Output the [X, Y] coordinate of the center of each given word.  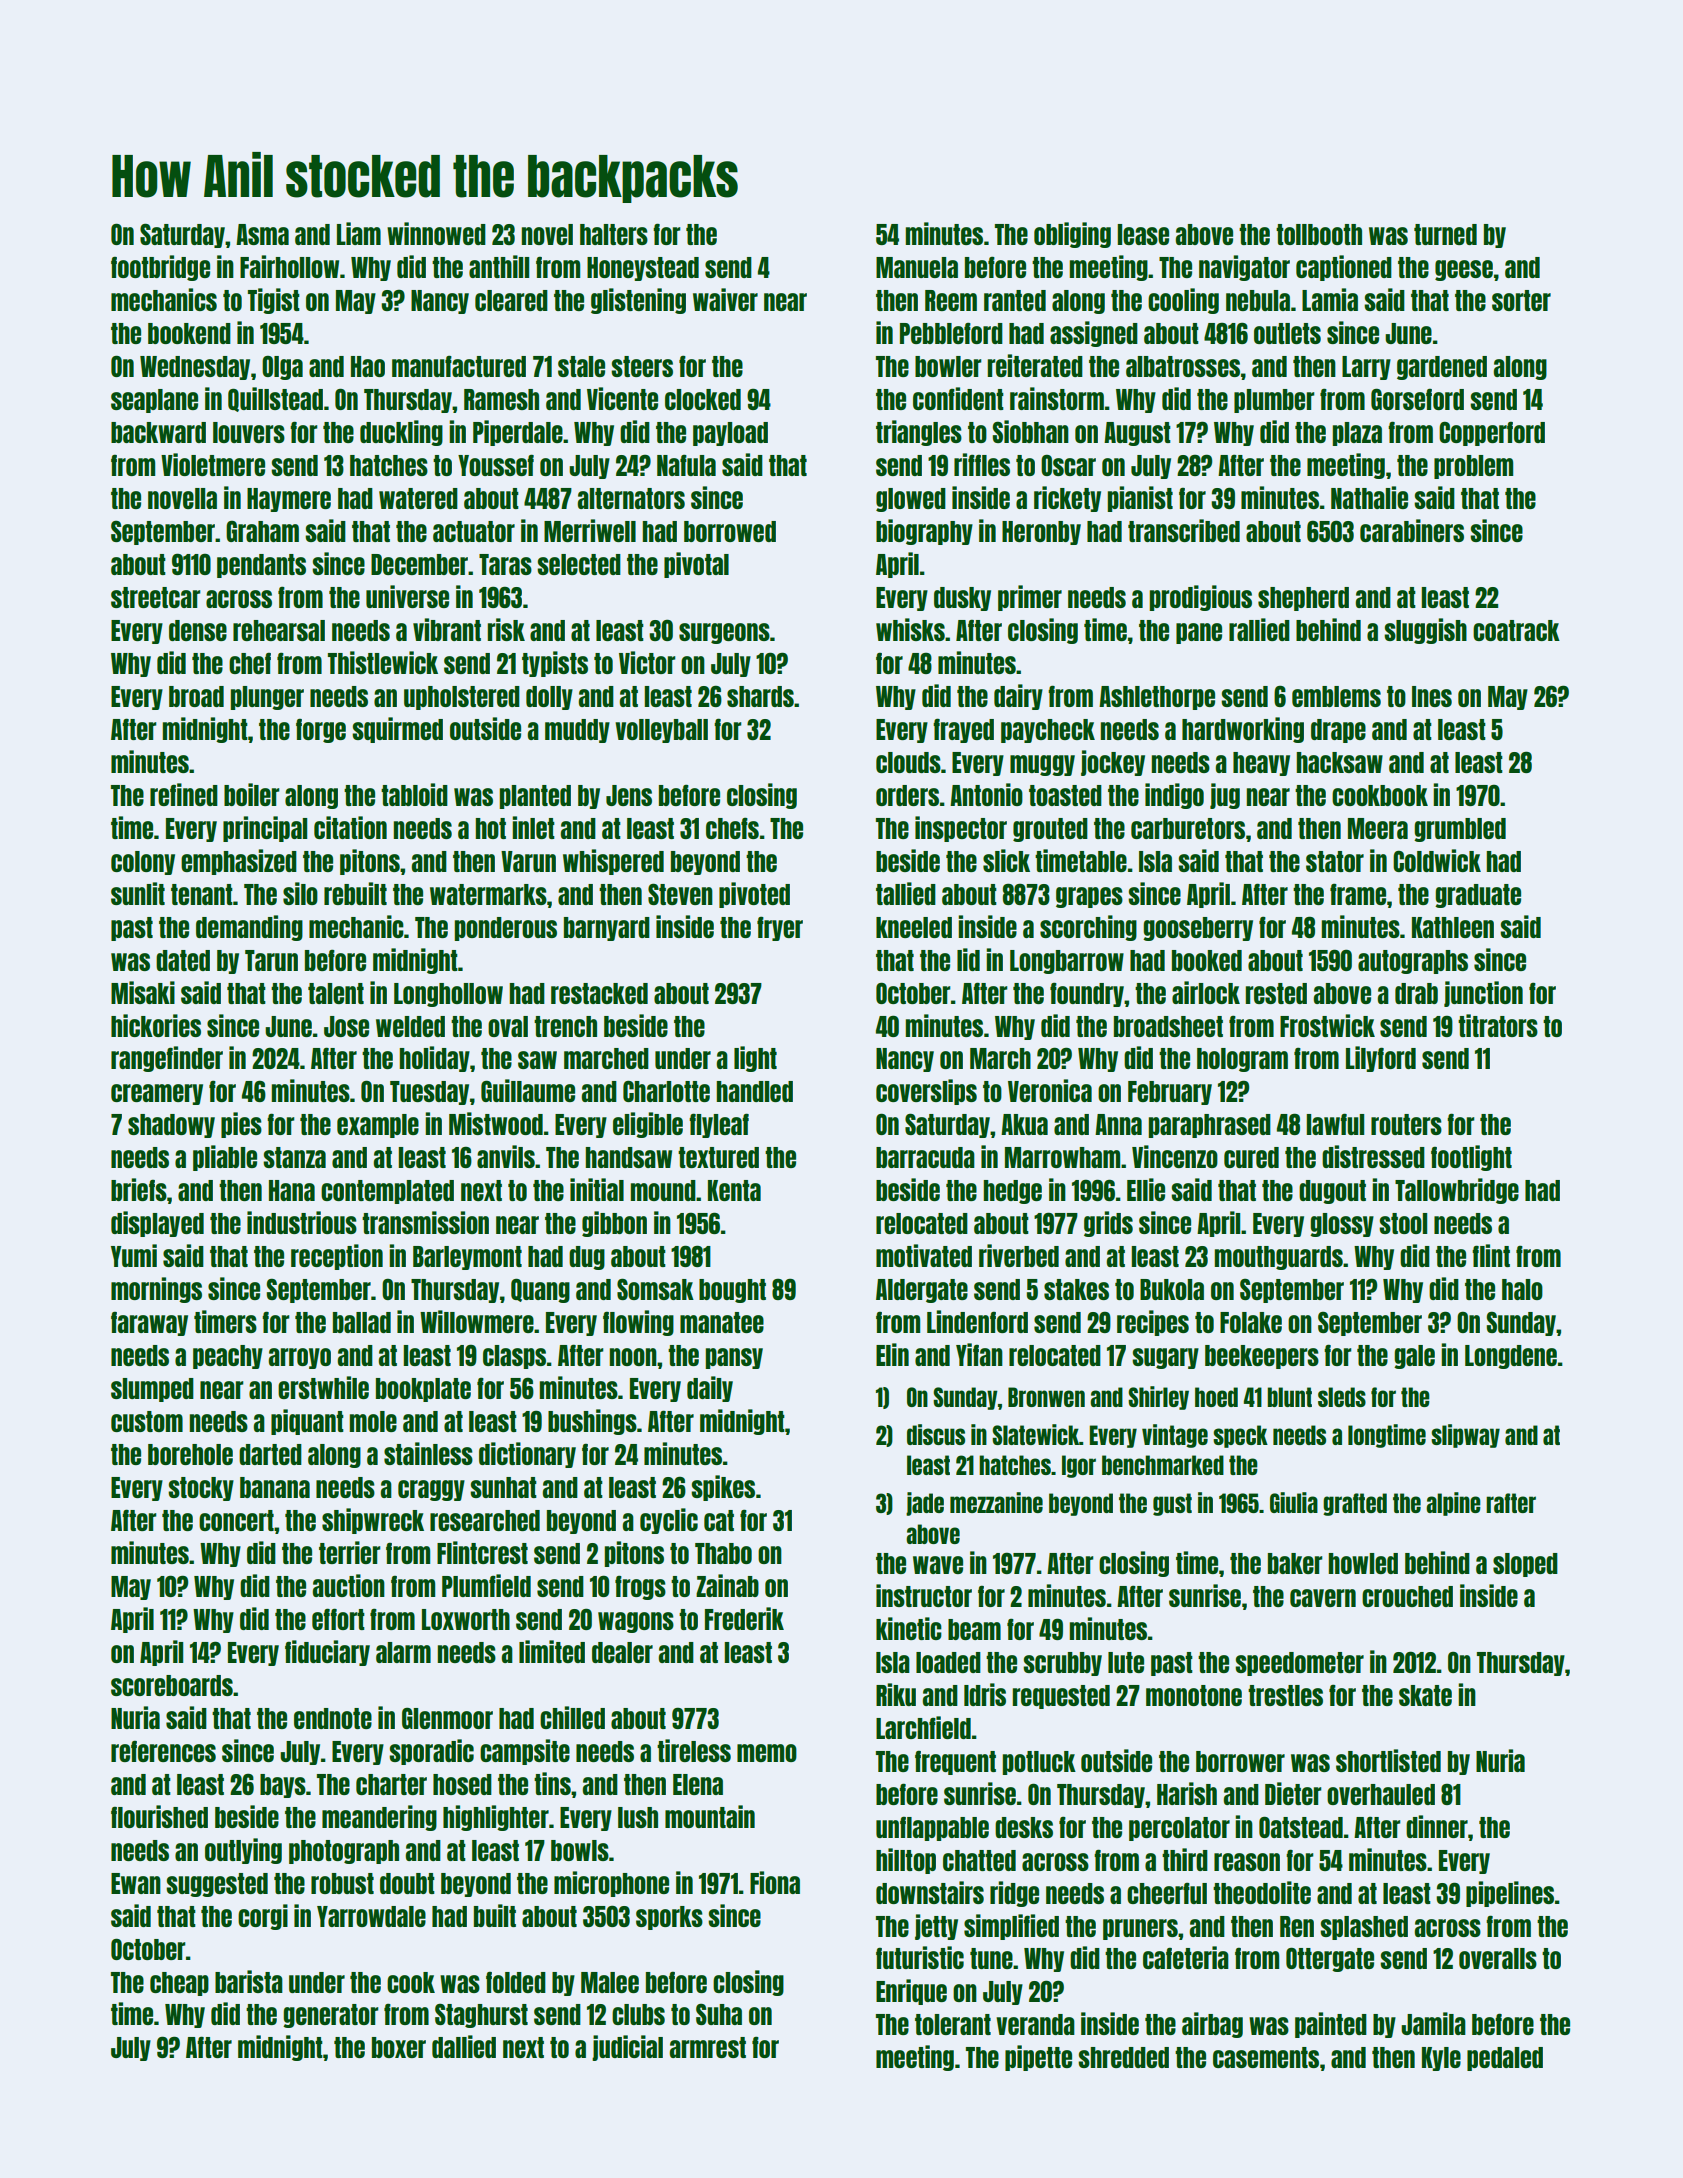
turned [1445, 234]
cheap [179, 1984]
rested [1276, 993]
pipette [1038, 2058]
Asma [262, 234]
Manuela [917, 267]
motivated [924, 1255]
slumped [152, 1390]
